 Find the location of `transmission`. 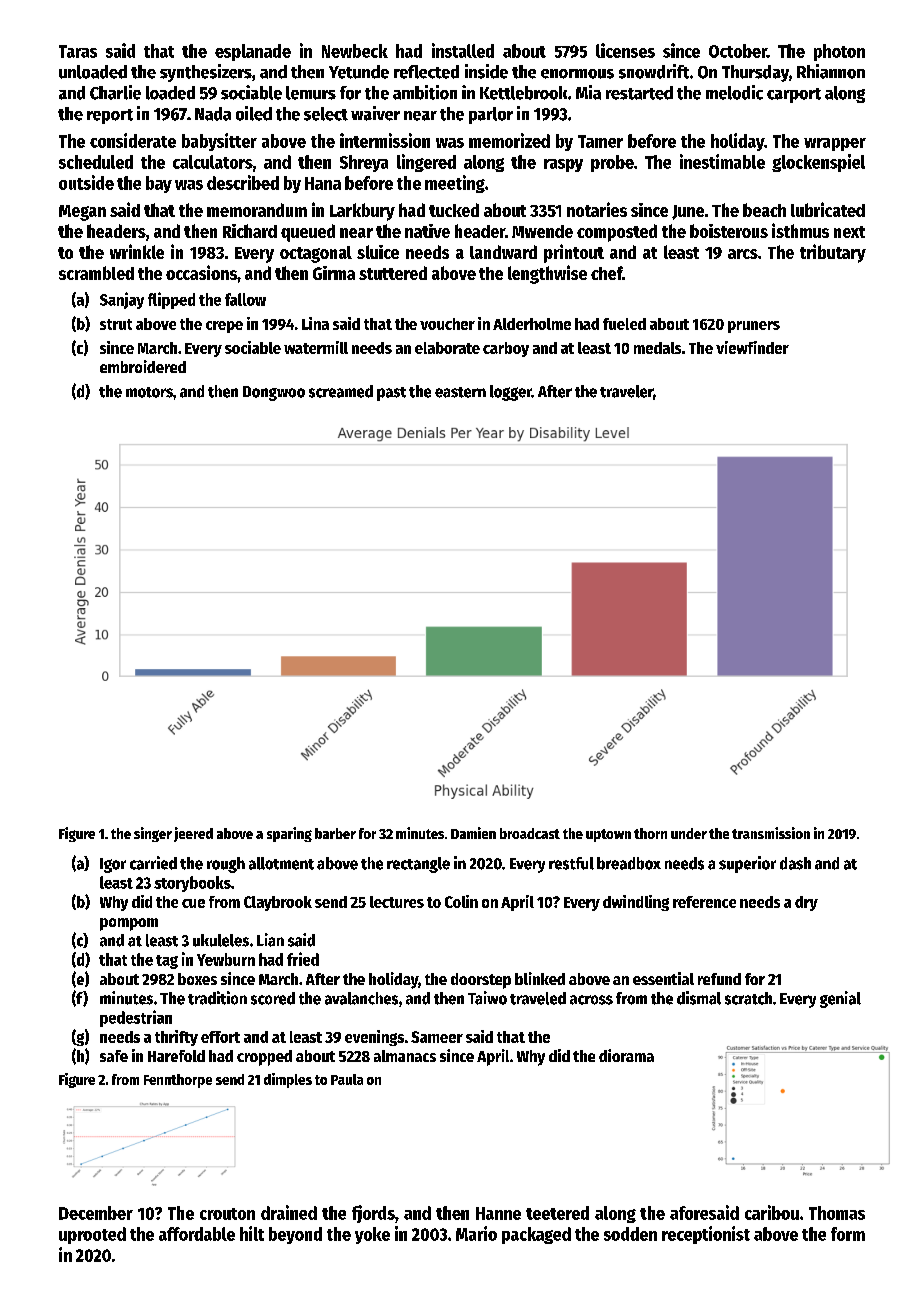

transmission is located at coordinates (771, 833).
